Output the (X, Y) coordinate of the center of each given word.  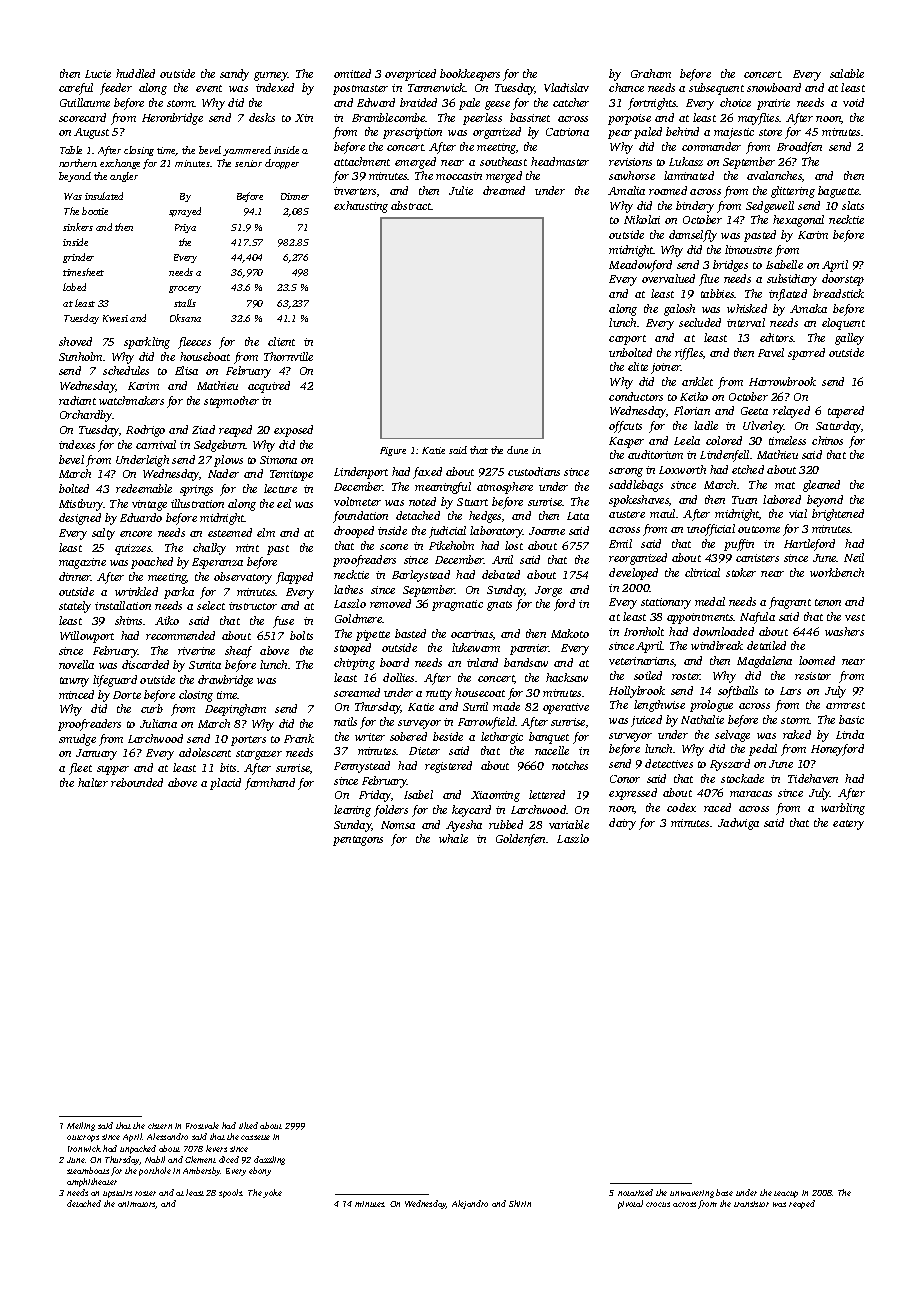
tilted (248, 1125)
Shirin (520, 1203)
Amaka (808, 308)
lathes (348, 589)
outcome (759, 529)
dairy (622, 824)
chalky (209, 549)
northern (78, 163)
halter (93, 782)
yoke (272, 1193)
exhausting (361, 207)
